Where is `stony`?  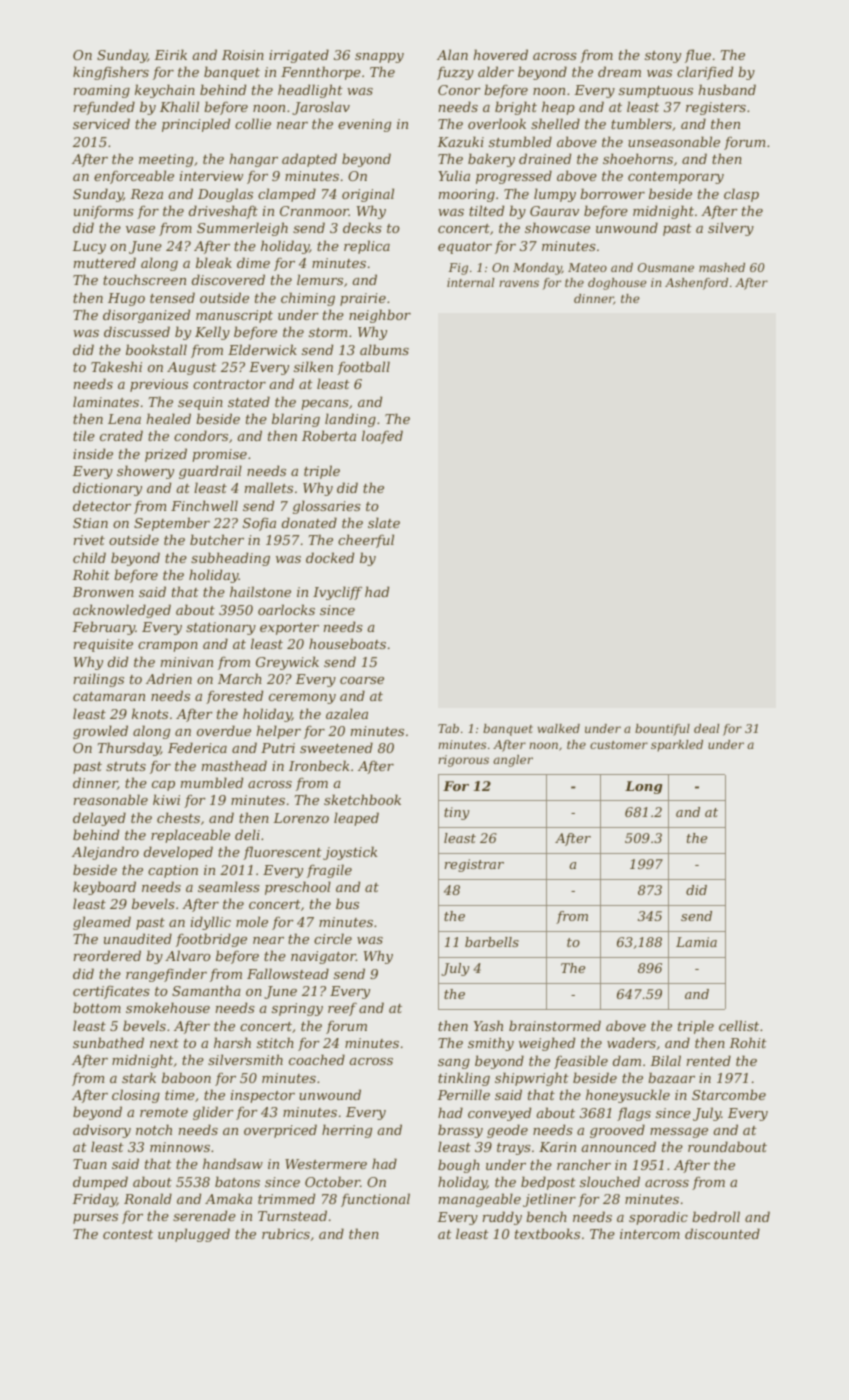 stony is located at coordinates (663, 57).
